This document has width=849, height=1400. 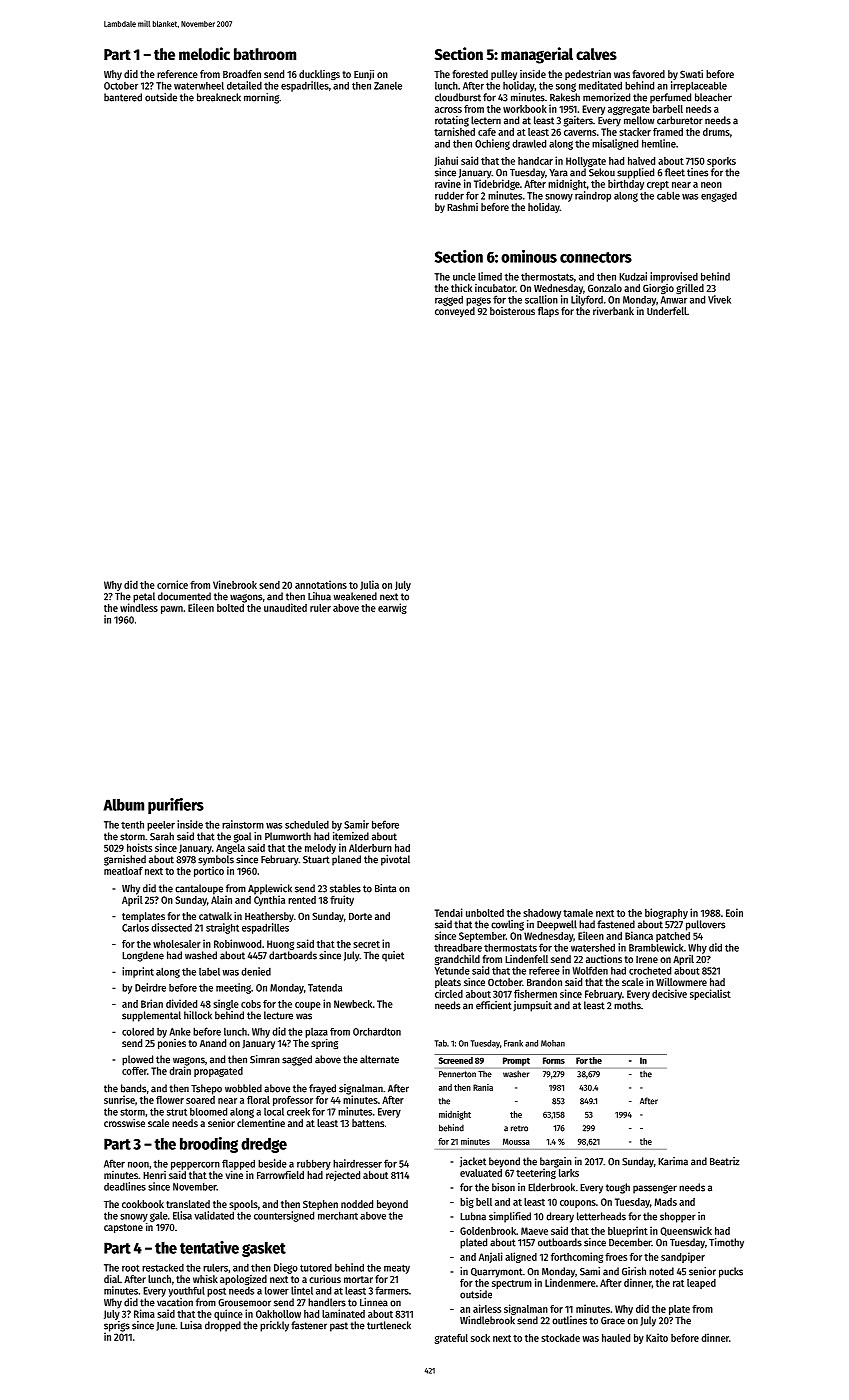 I want to click on cornice, so click(x=172, y=584).
